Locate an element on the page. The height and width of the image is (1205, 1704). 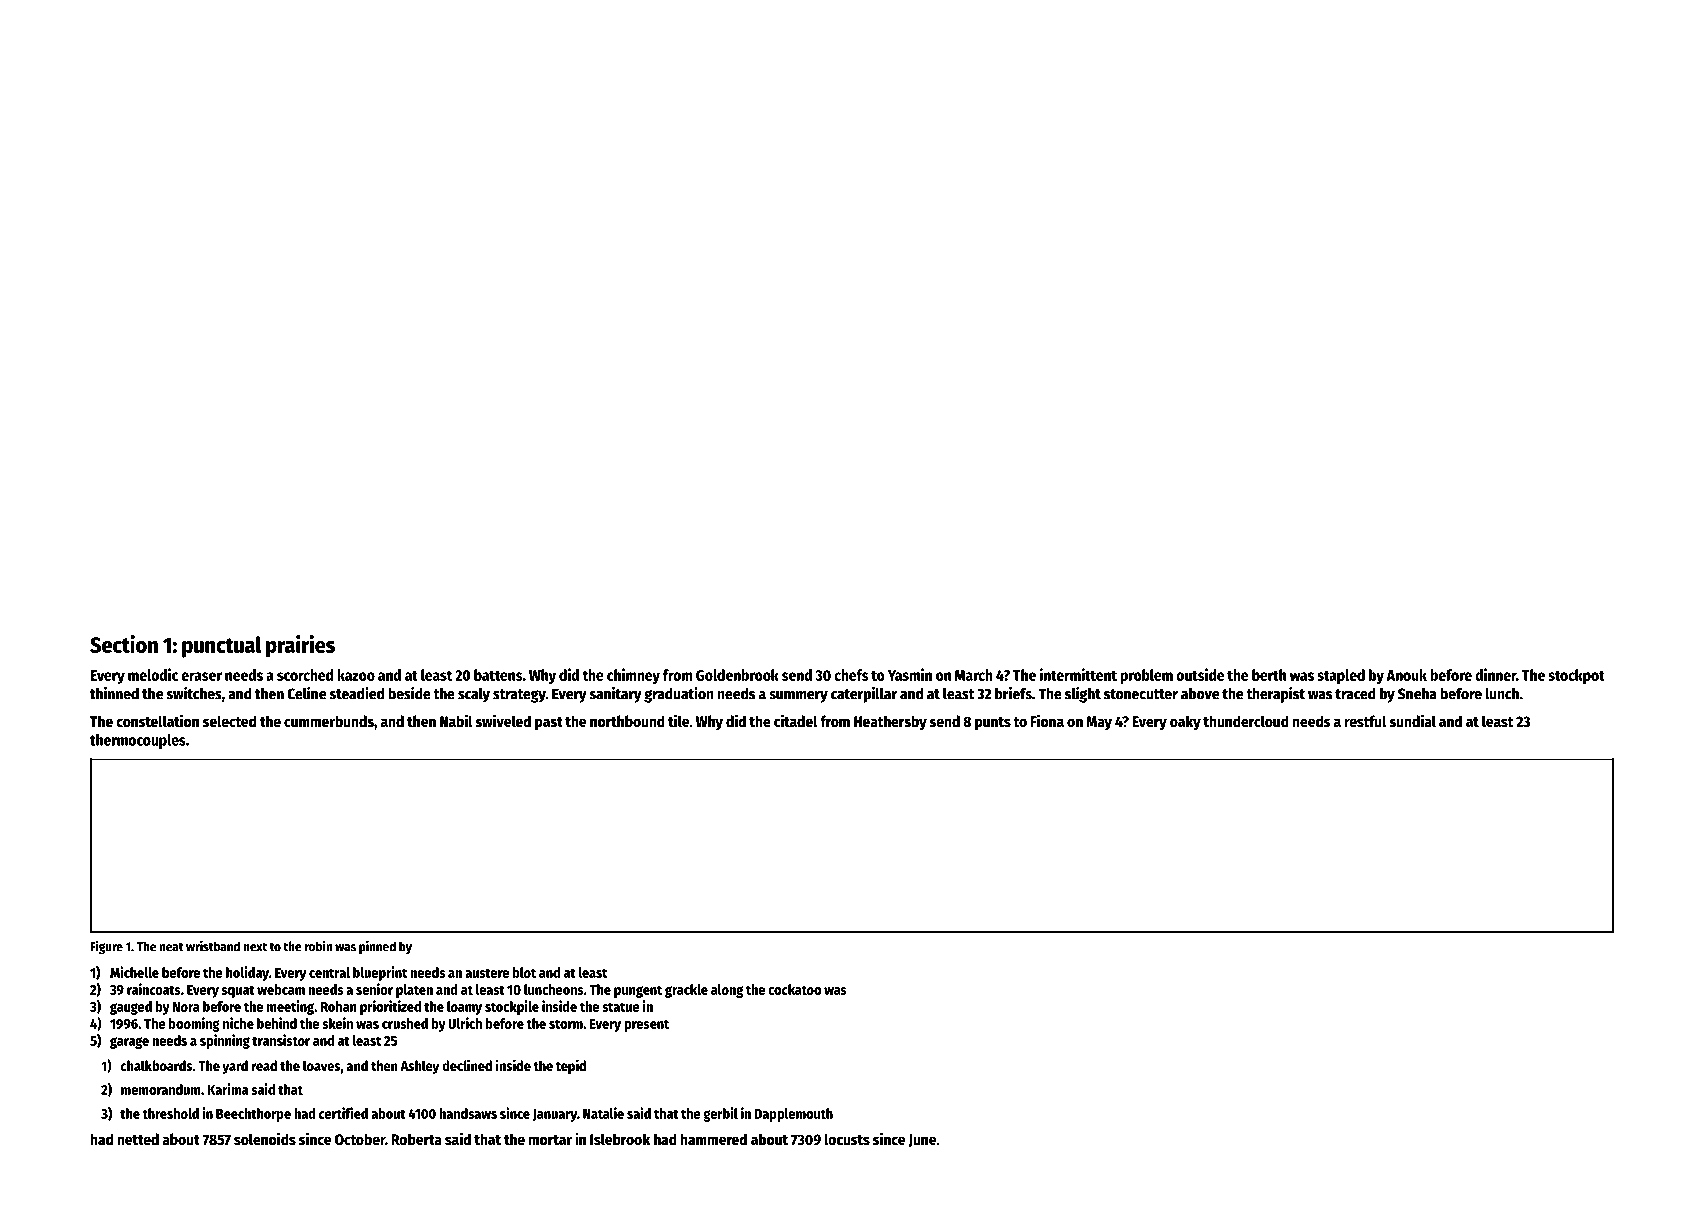
Islebrook is located at coordinates (620, 1139).
